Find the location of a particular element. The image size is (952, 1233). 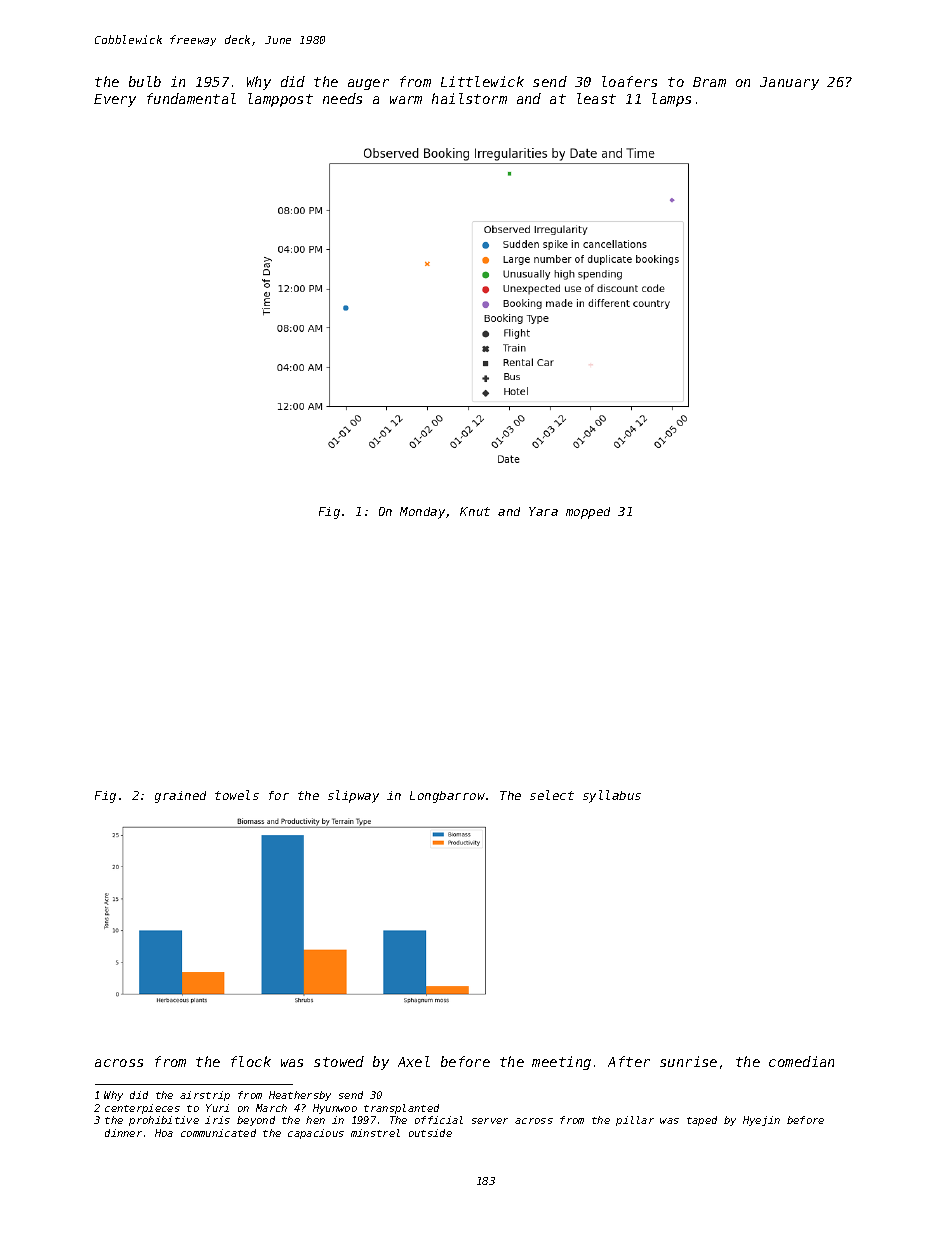

fundamental is located at coordinates (191, 98).
